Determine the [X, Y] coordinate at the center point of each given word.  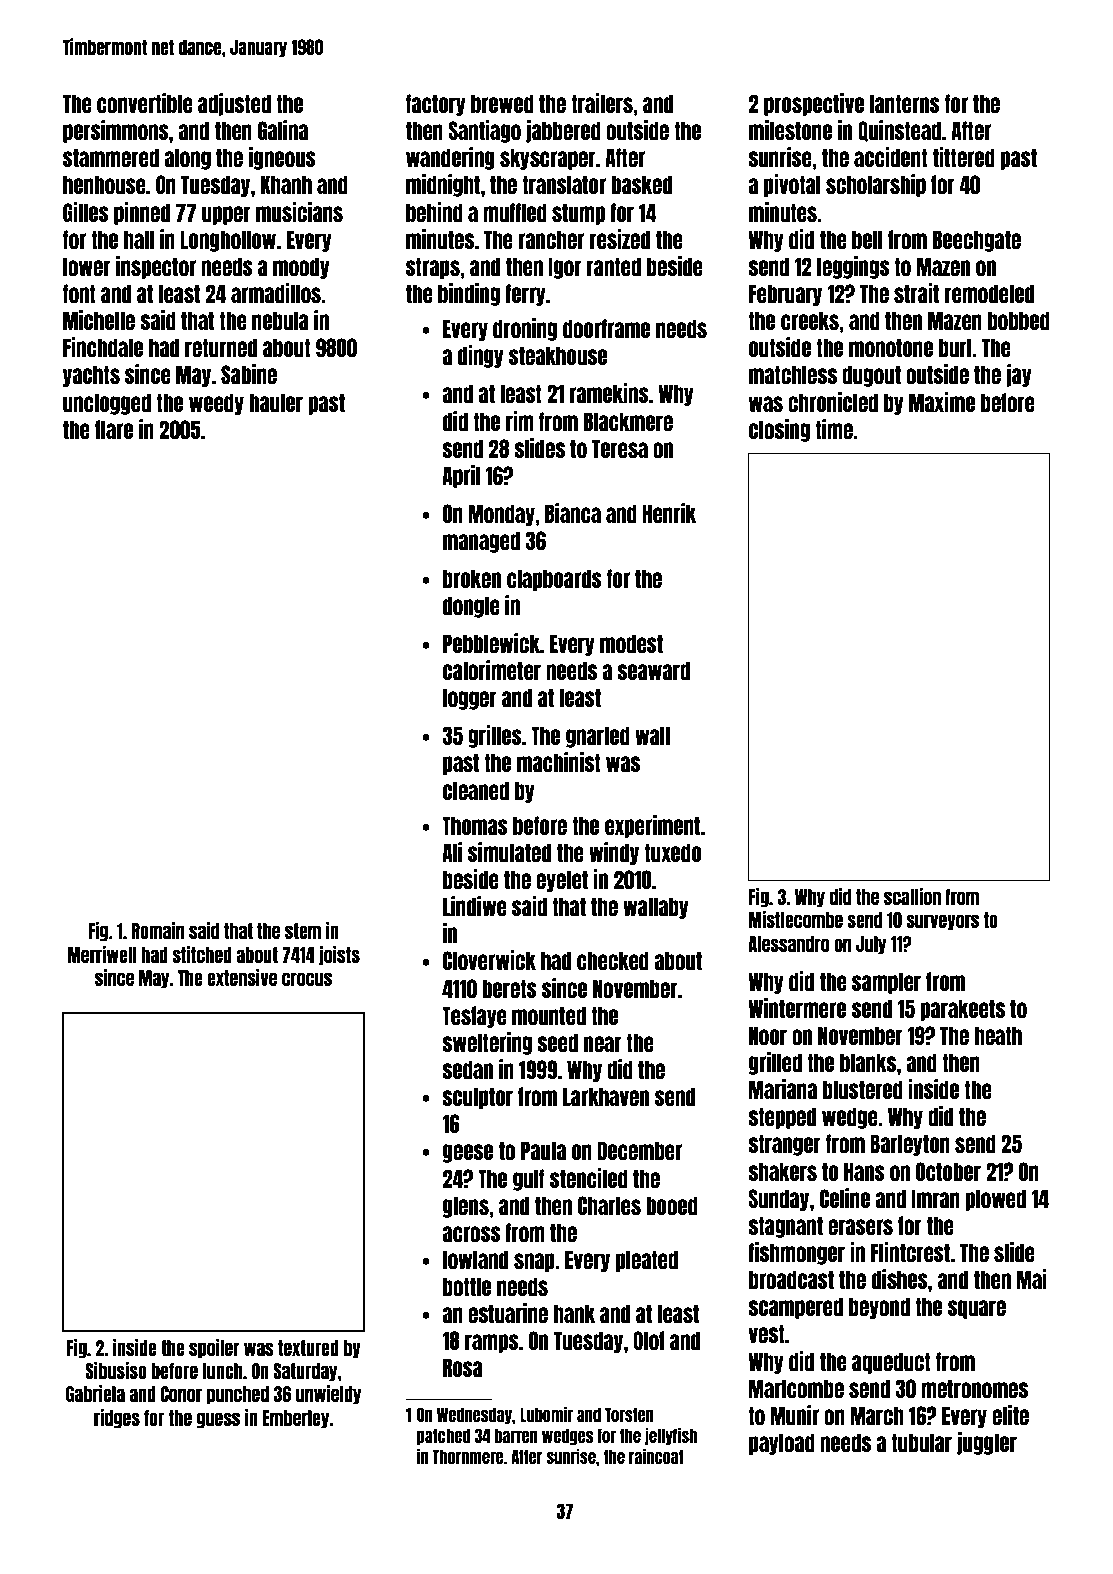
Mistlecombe [796, 919]
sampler [886, 983]
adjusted [234, 104]
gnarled [598, 737]
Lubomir [546, 1414]
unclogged [107, 404]
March [877, 1415]
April [461, 476]
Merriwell [102, 954]
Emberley [296, 1419]
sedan [467, 1069]
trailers [602, 103]
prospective [814, 104]
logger [470, 699]
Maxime [942, 402]
